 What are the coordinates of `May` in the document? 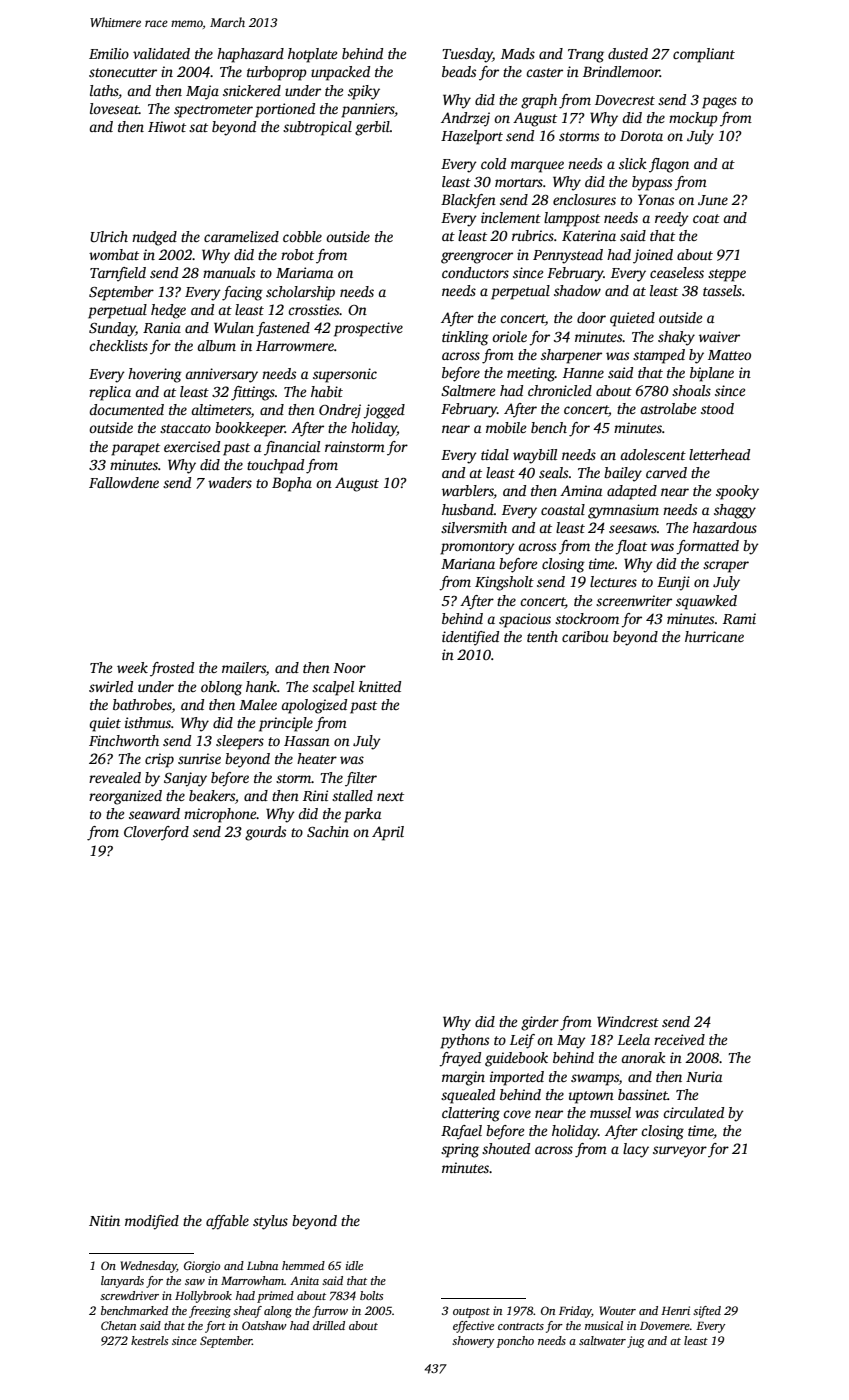 It's located at (571, 1042).
